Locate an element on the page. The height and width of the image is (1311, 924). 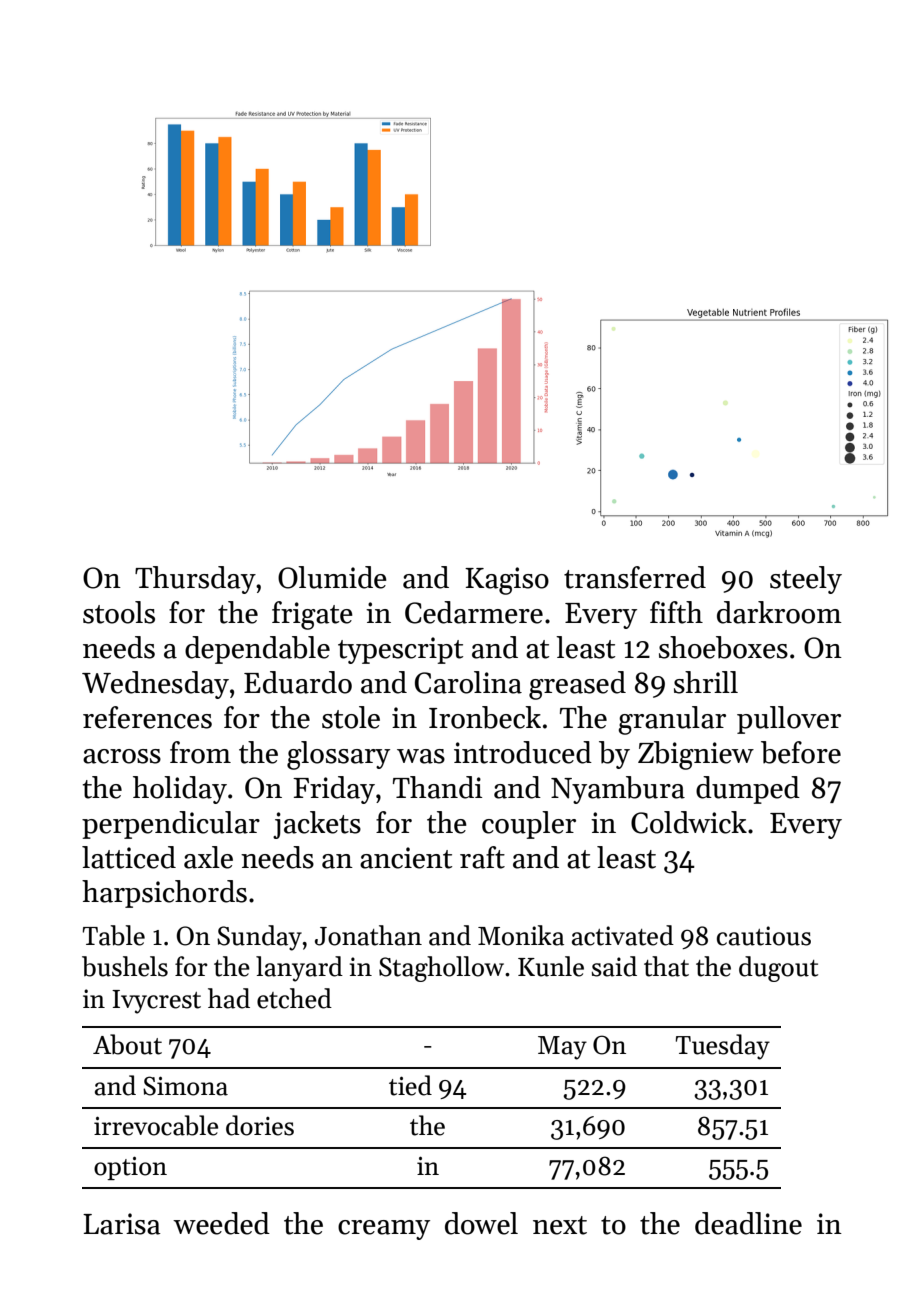
creamy is located at coordinates (384, 1230).
